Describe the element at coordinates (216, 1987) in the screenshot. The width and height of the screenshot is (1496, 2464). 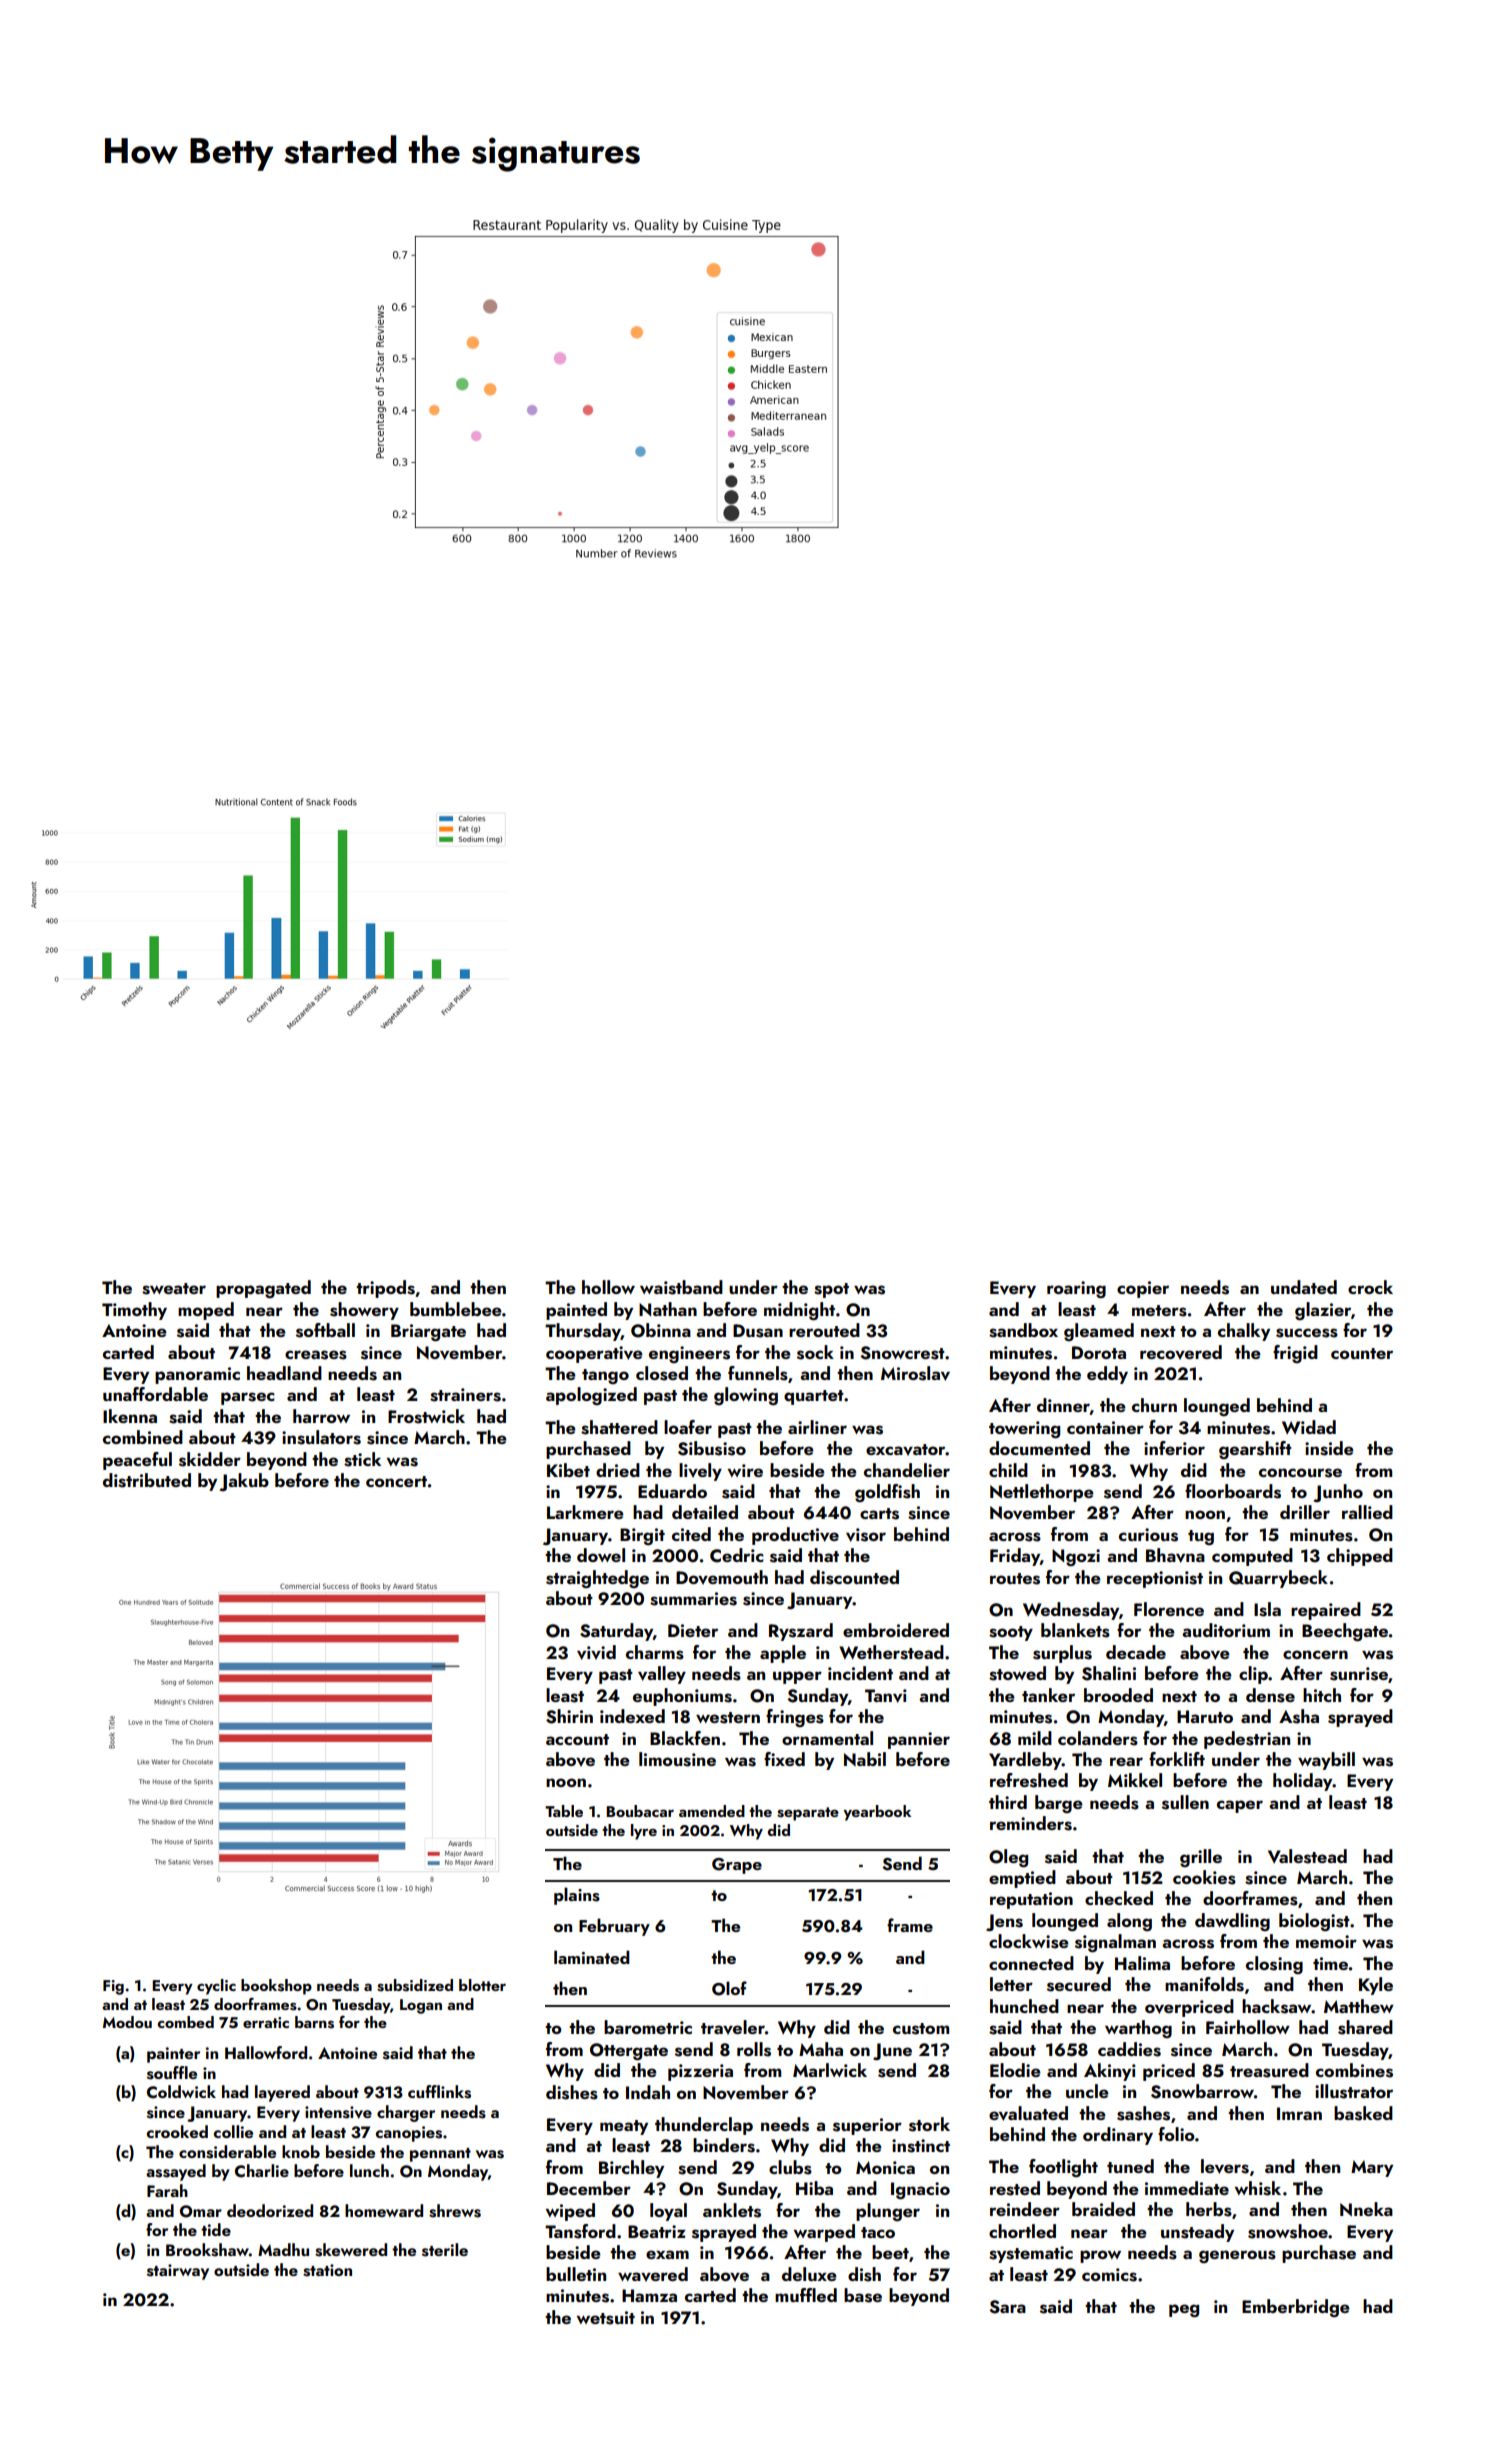
I see `cyclic` at that location.
